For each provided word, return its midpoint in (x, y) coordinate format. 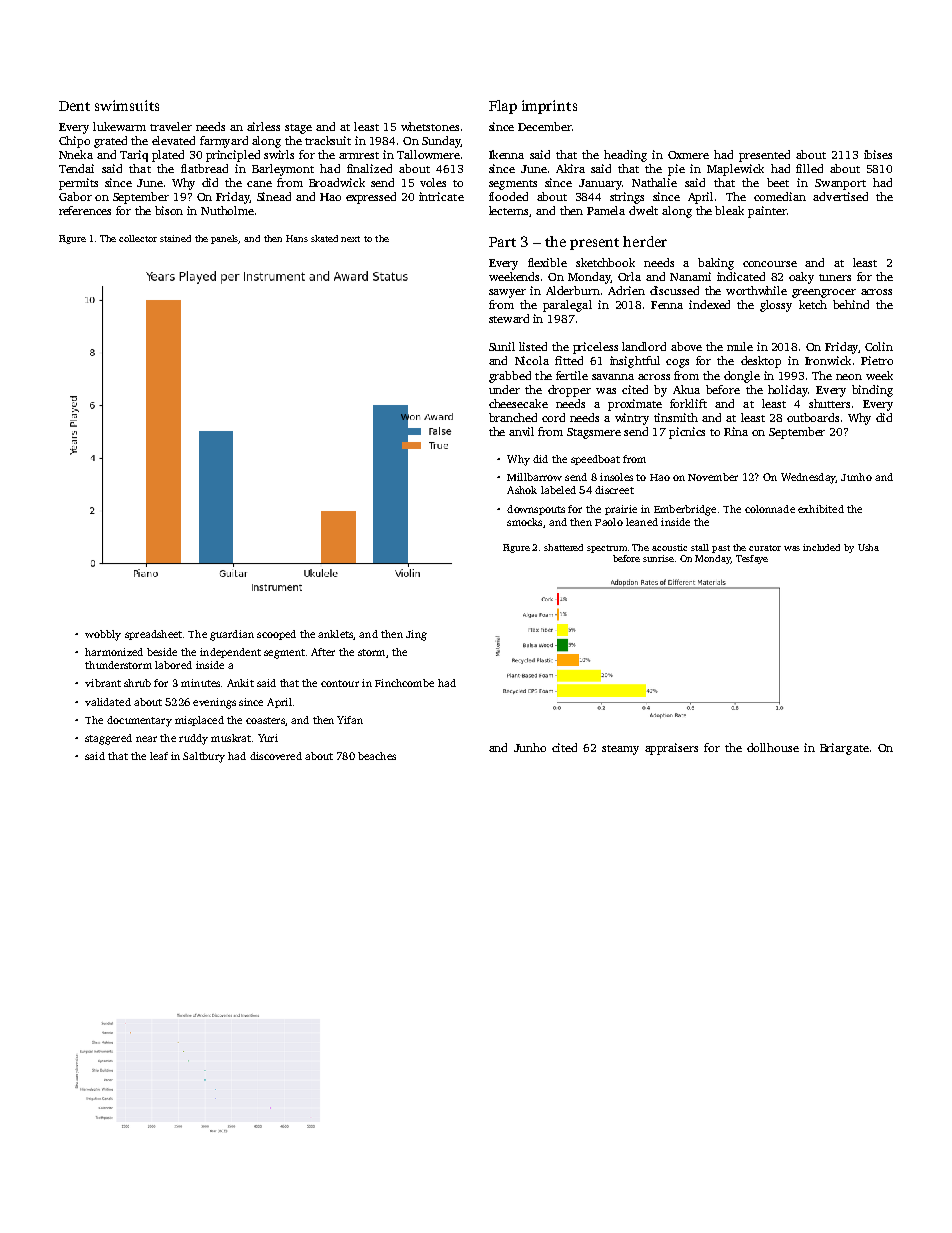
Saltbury (204, 757)
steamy (620, 750)
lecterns (509, 211)
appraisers (671, 749)
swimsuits (127, 105)
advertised (840, 196)
